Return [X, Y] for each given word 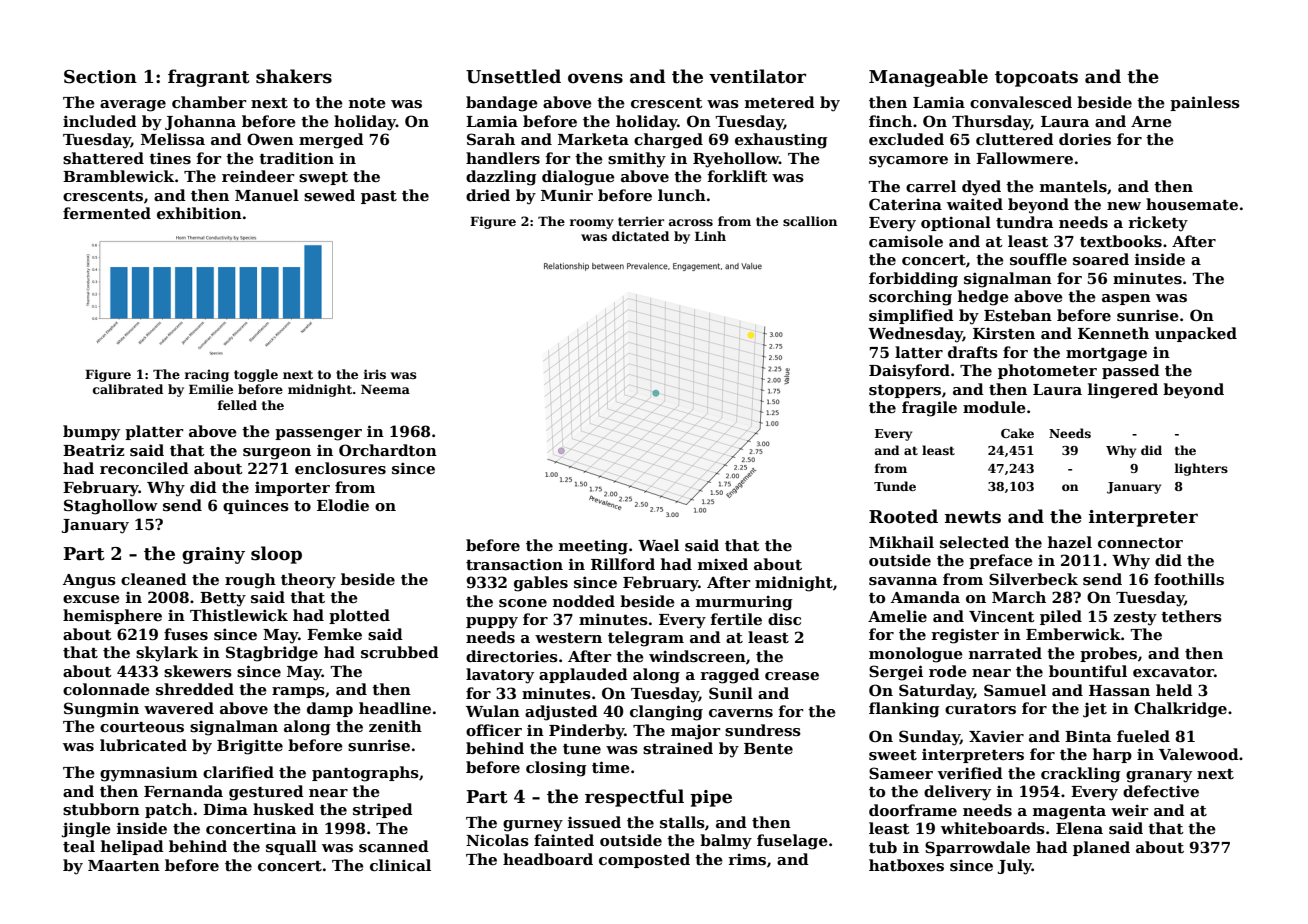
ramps [298, 692]
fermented [107, 213]
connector [1140, 543]
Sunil [731, 693]
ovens [595, 78]
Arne [1151, 121]
